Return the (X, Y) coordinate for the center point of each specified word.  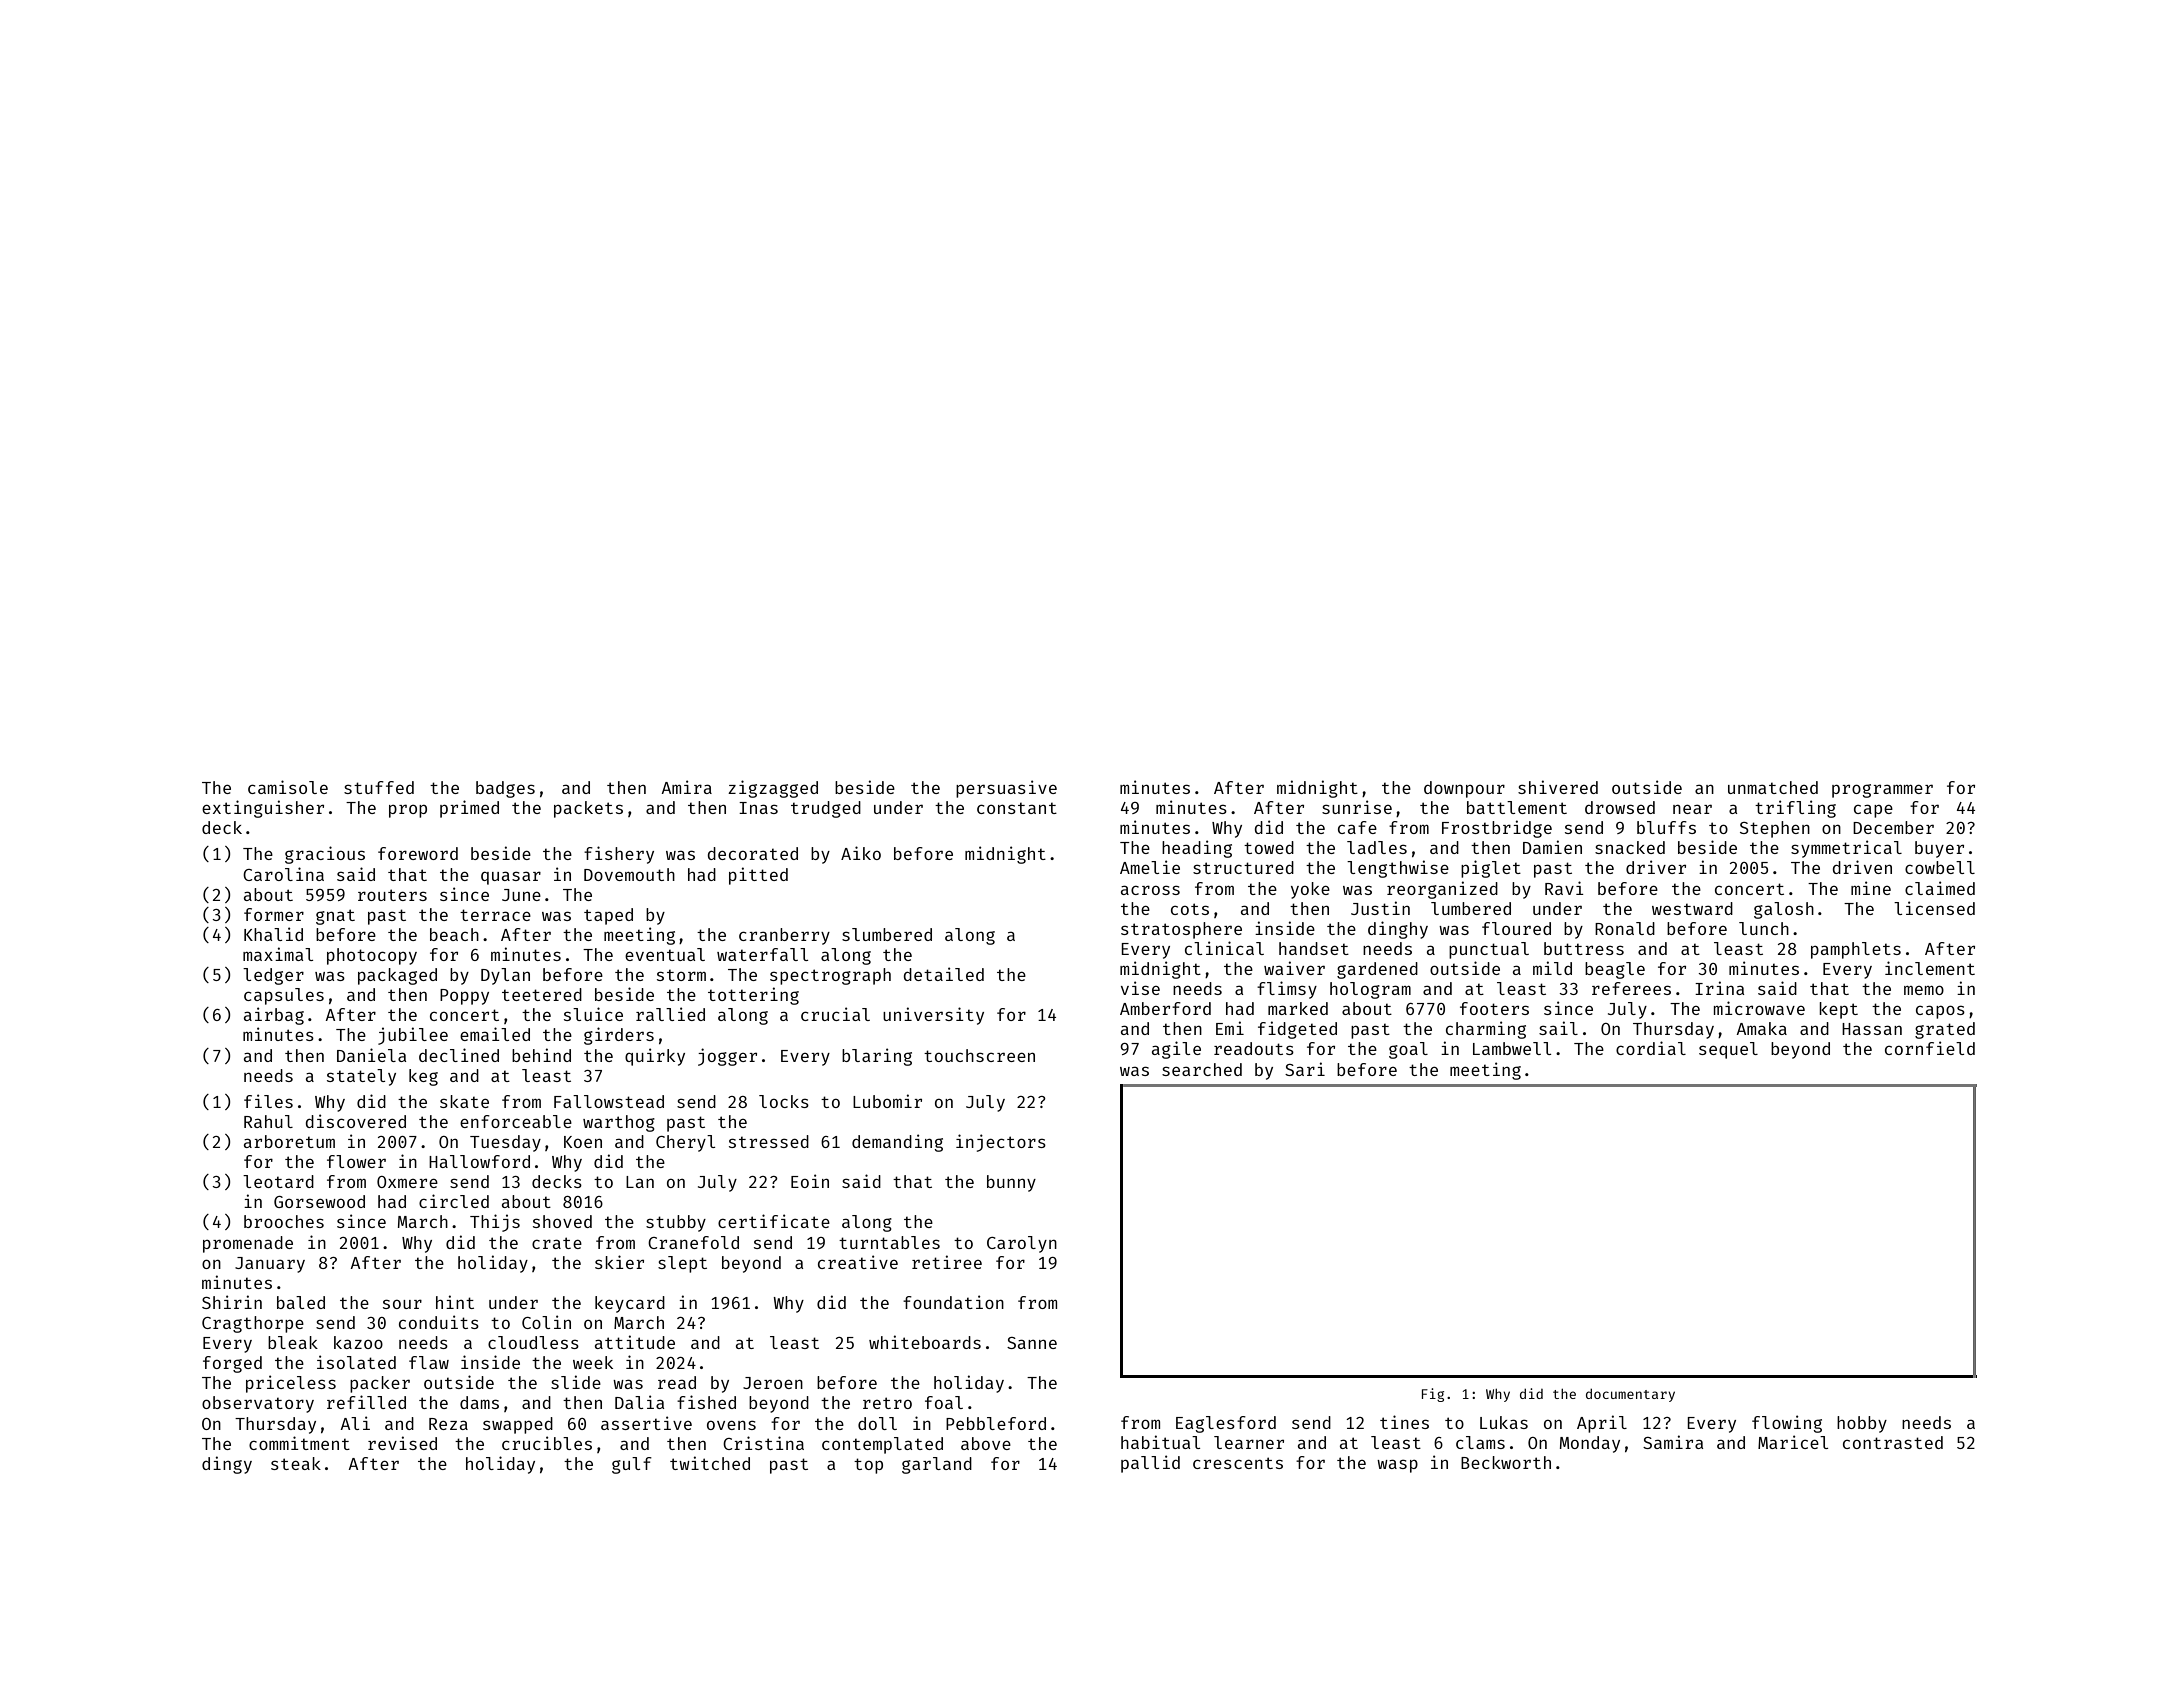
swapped (518, 1425)
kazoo (358, 1342)
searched (1202, 1069)
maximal (278, 954)
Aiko (861, 853)
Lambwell (1512, 1048)
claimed (1940, 888)
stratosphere (1181, 930)
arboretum (289, 1141)
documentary (1630, 1395)
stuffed (379, 787)
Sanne (1032, 1343)
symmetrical (1846, 849)
